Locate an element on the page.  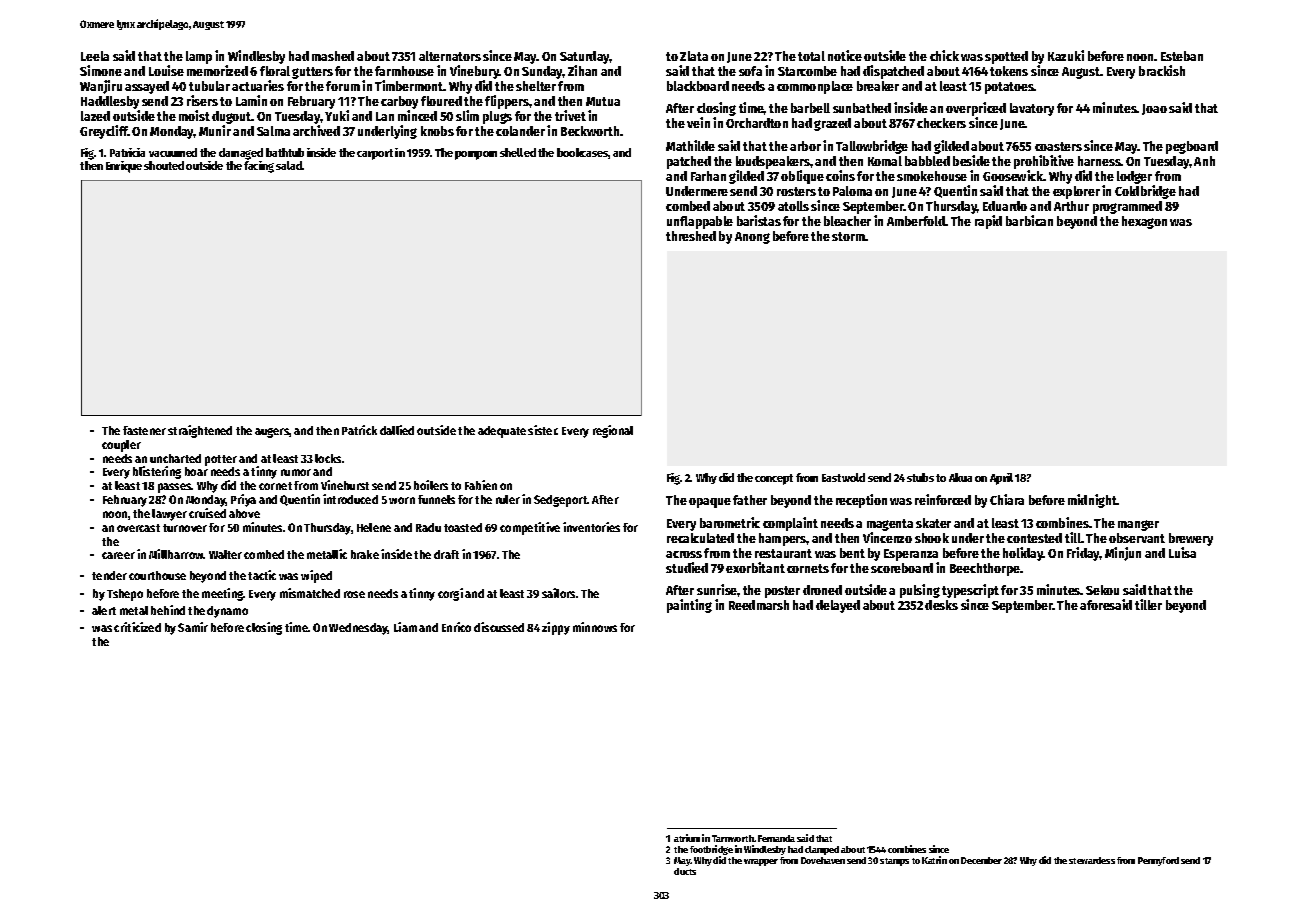
threshed is located at coordinates (691, 236).
